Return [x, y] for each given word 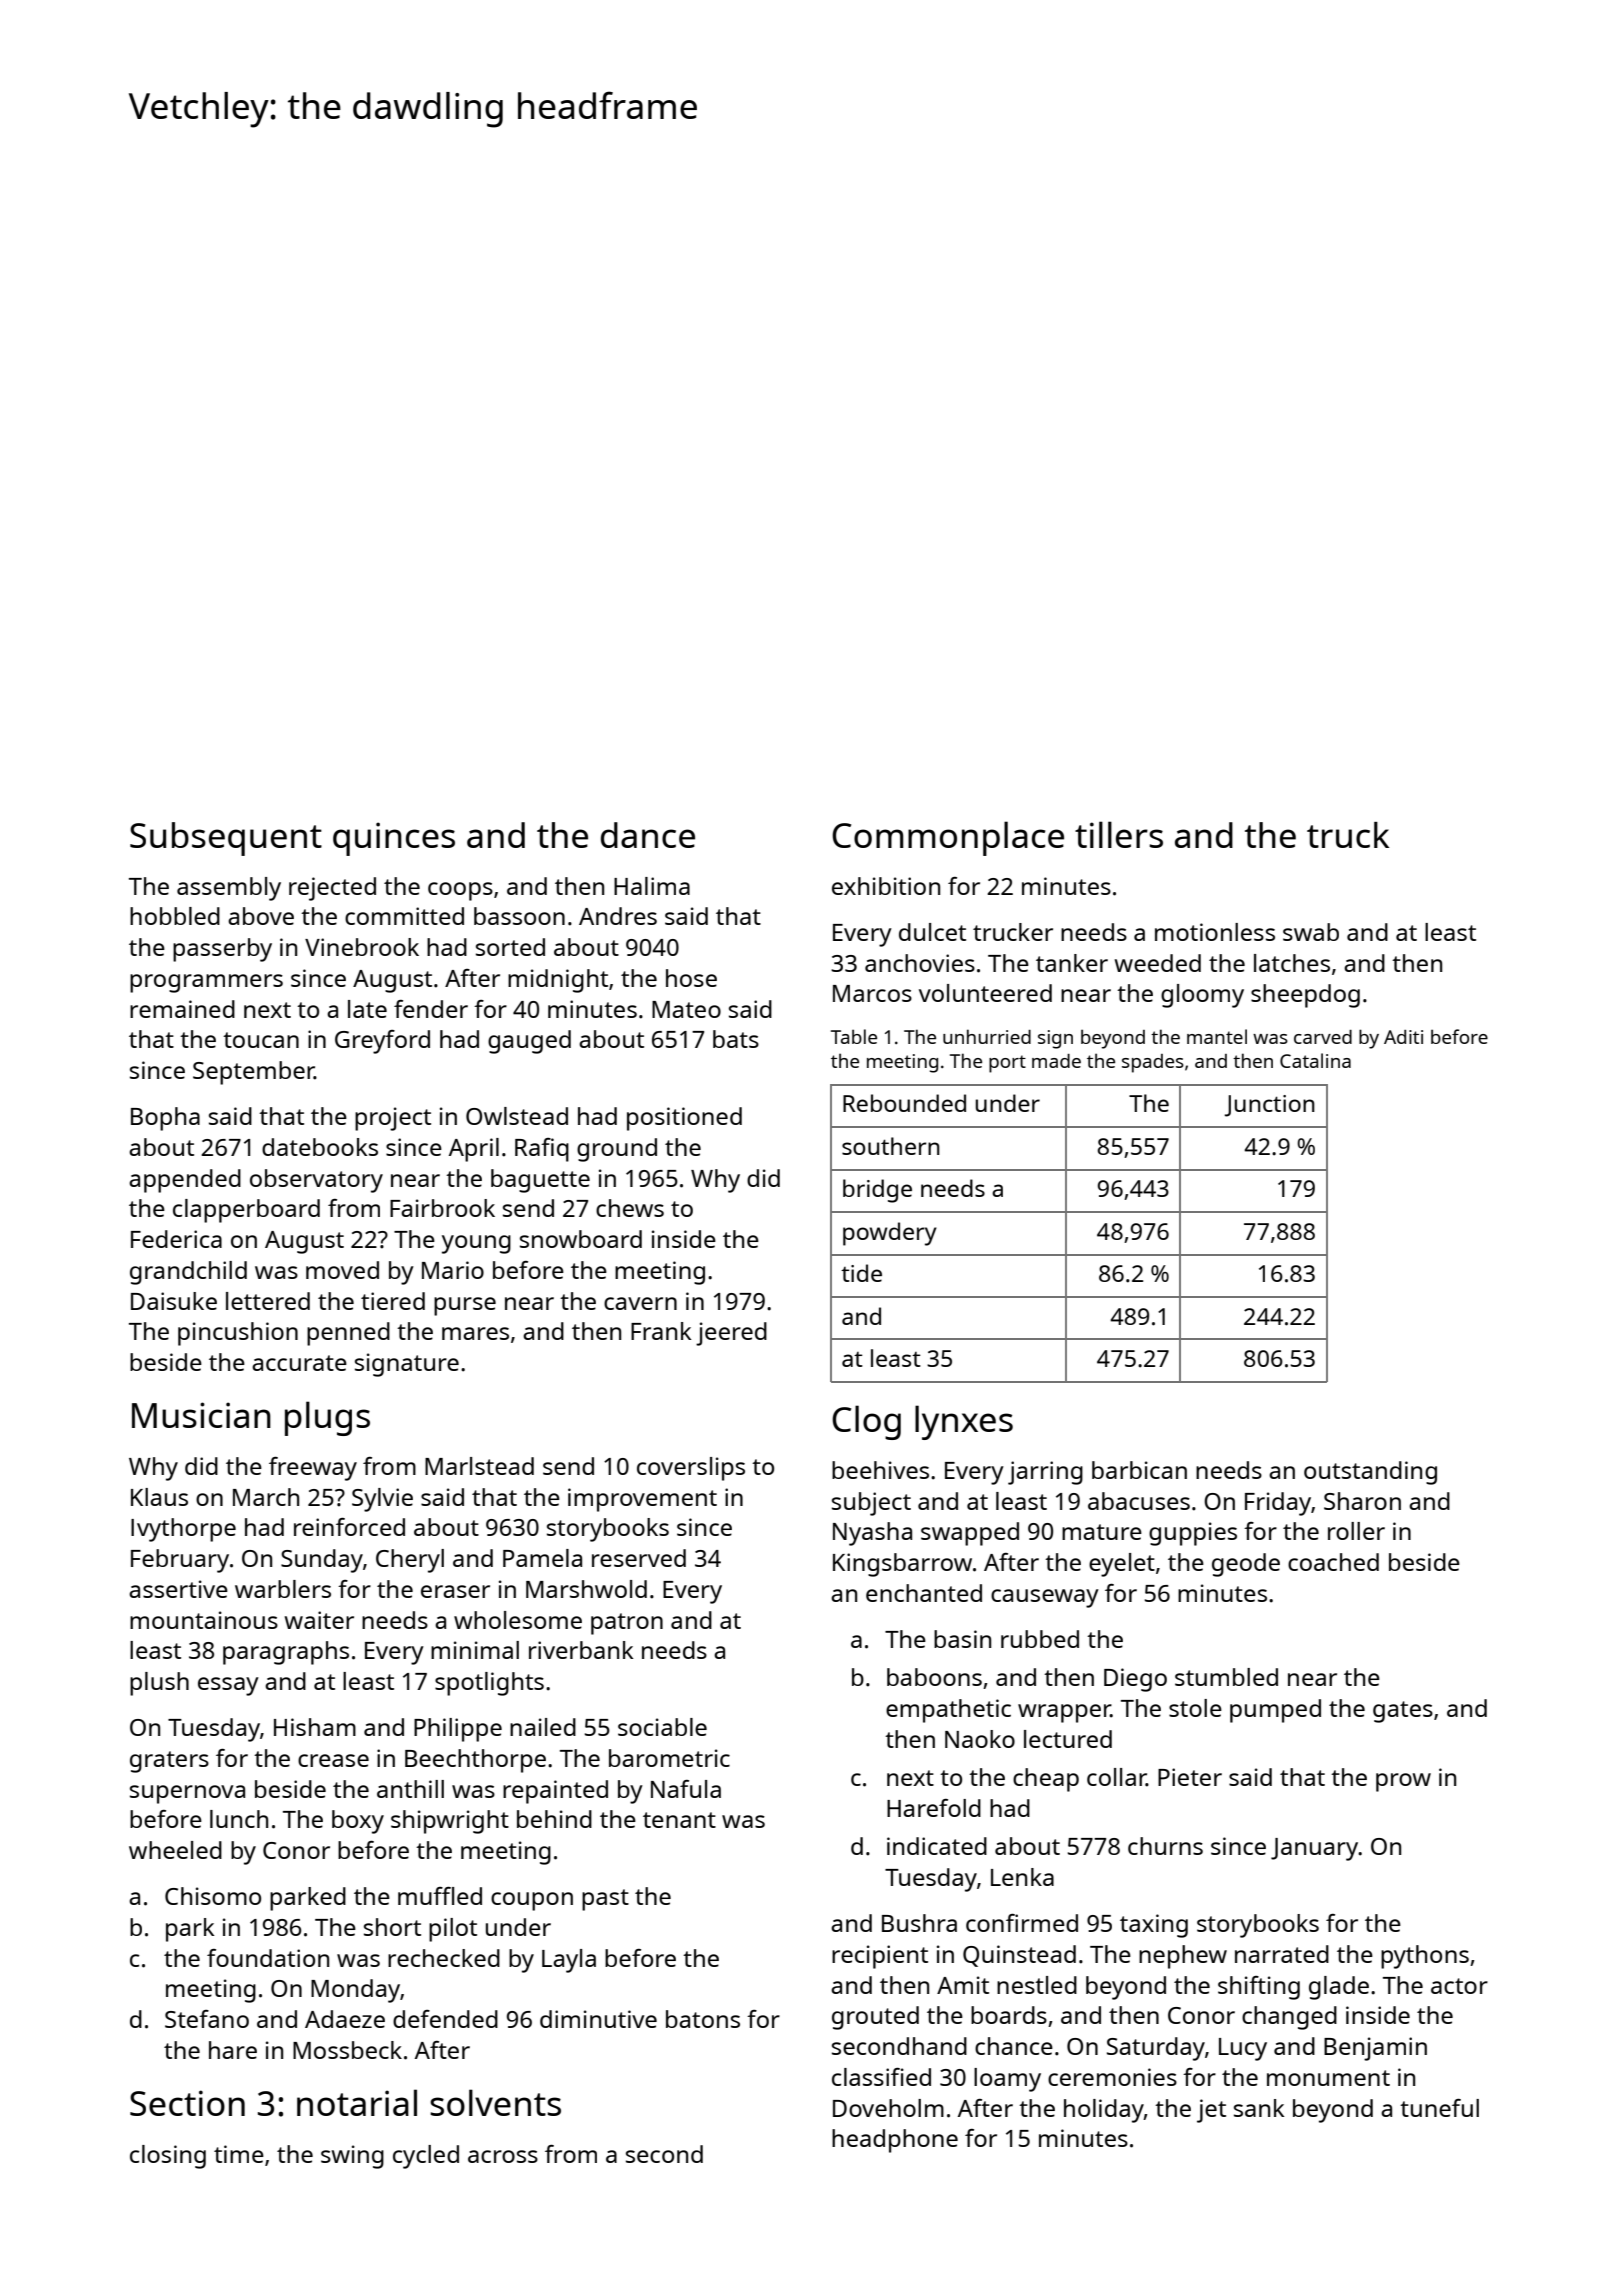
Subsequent [226, 839]
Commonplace [948, 838]
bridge [877, 1191]
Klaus [159, 1497]
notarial [357, 2102]
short [392, 1927]
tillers [1119, 834]
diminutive [598, 2019]
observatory [316, 1181]
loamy [1007, 2080]
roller [1356, 1531]
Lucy [1243, 2049]
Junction [1270, 1106]
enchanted [924, 1593]
